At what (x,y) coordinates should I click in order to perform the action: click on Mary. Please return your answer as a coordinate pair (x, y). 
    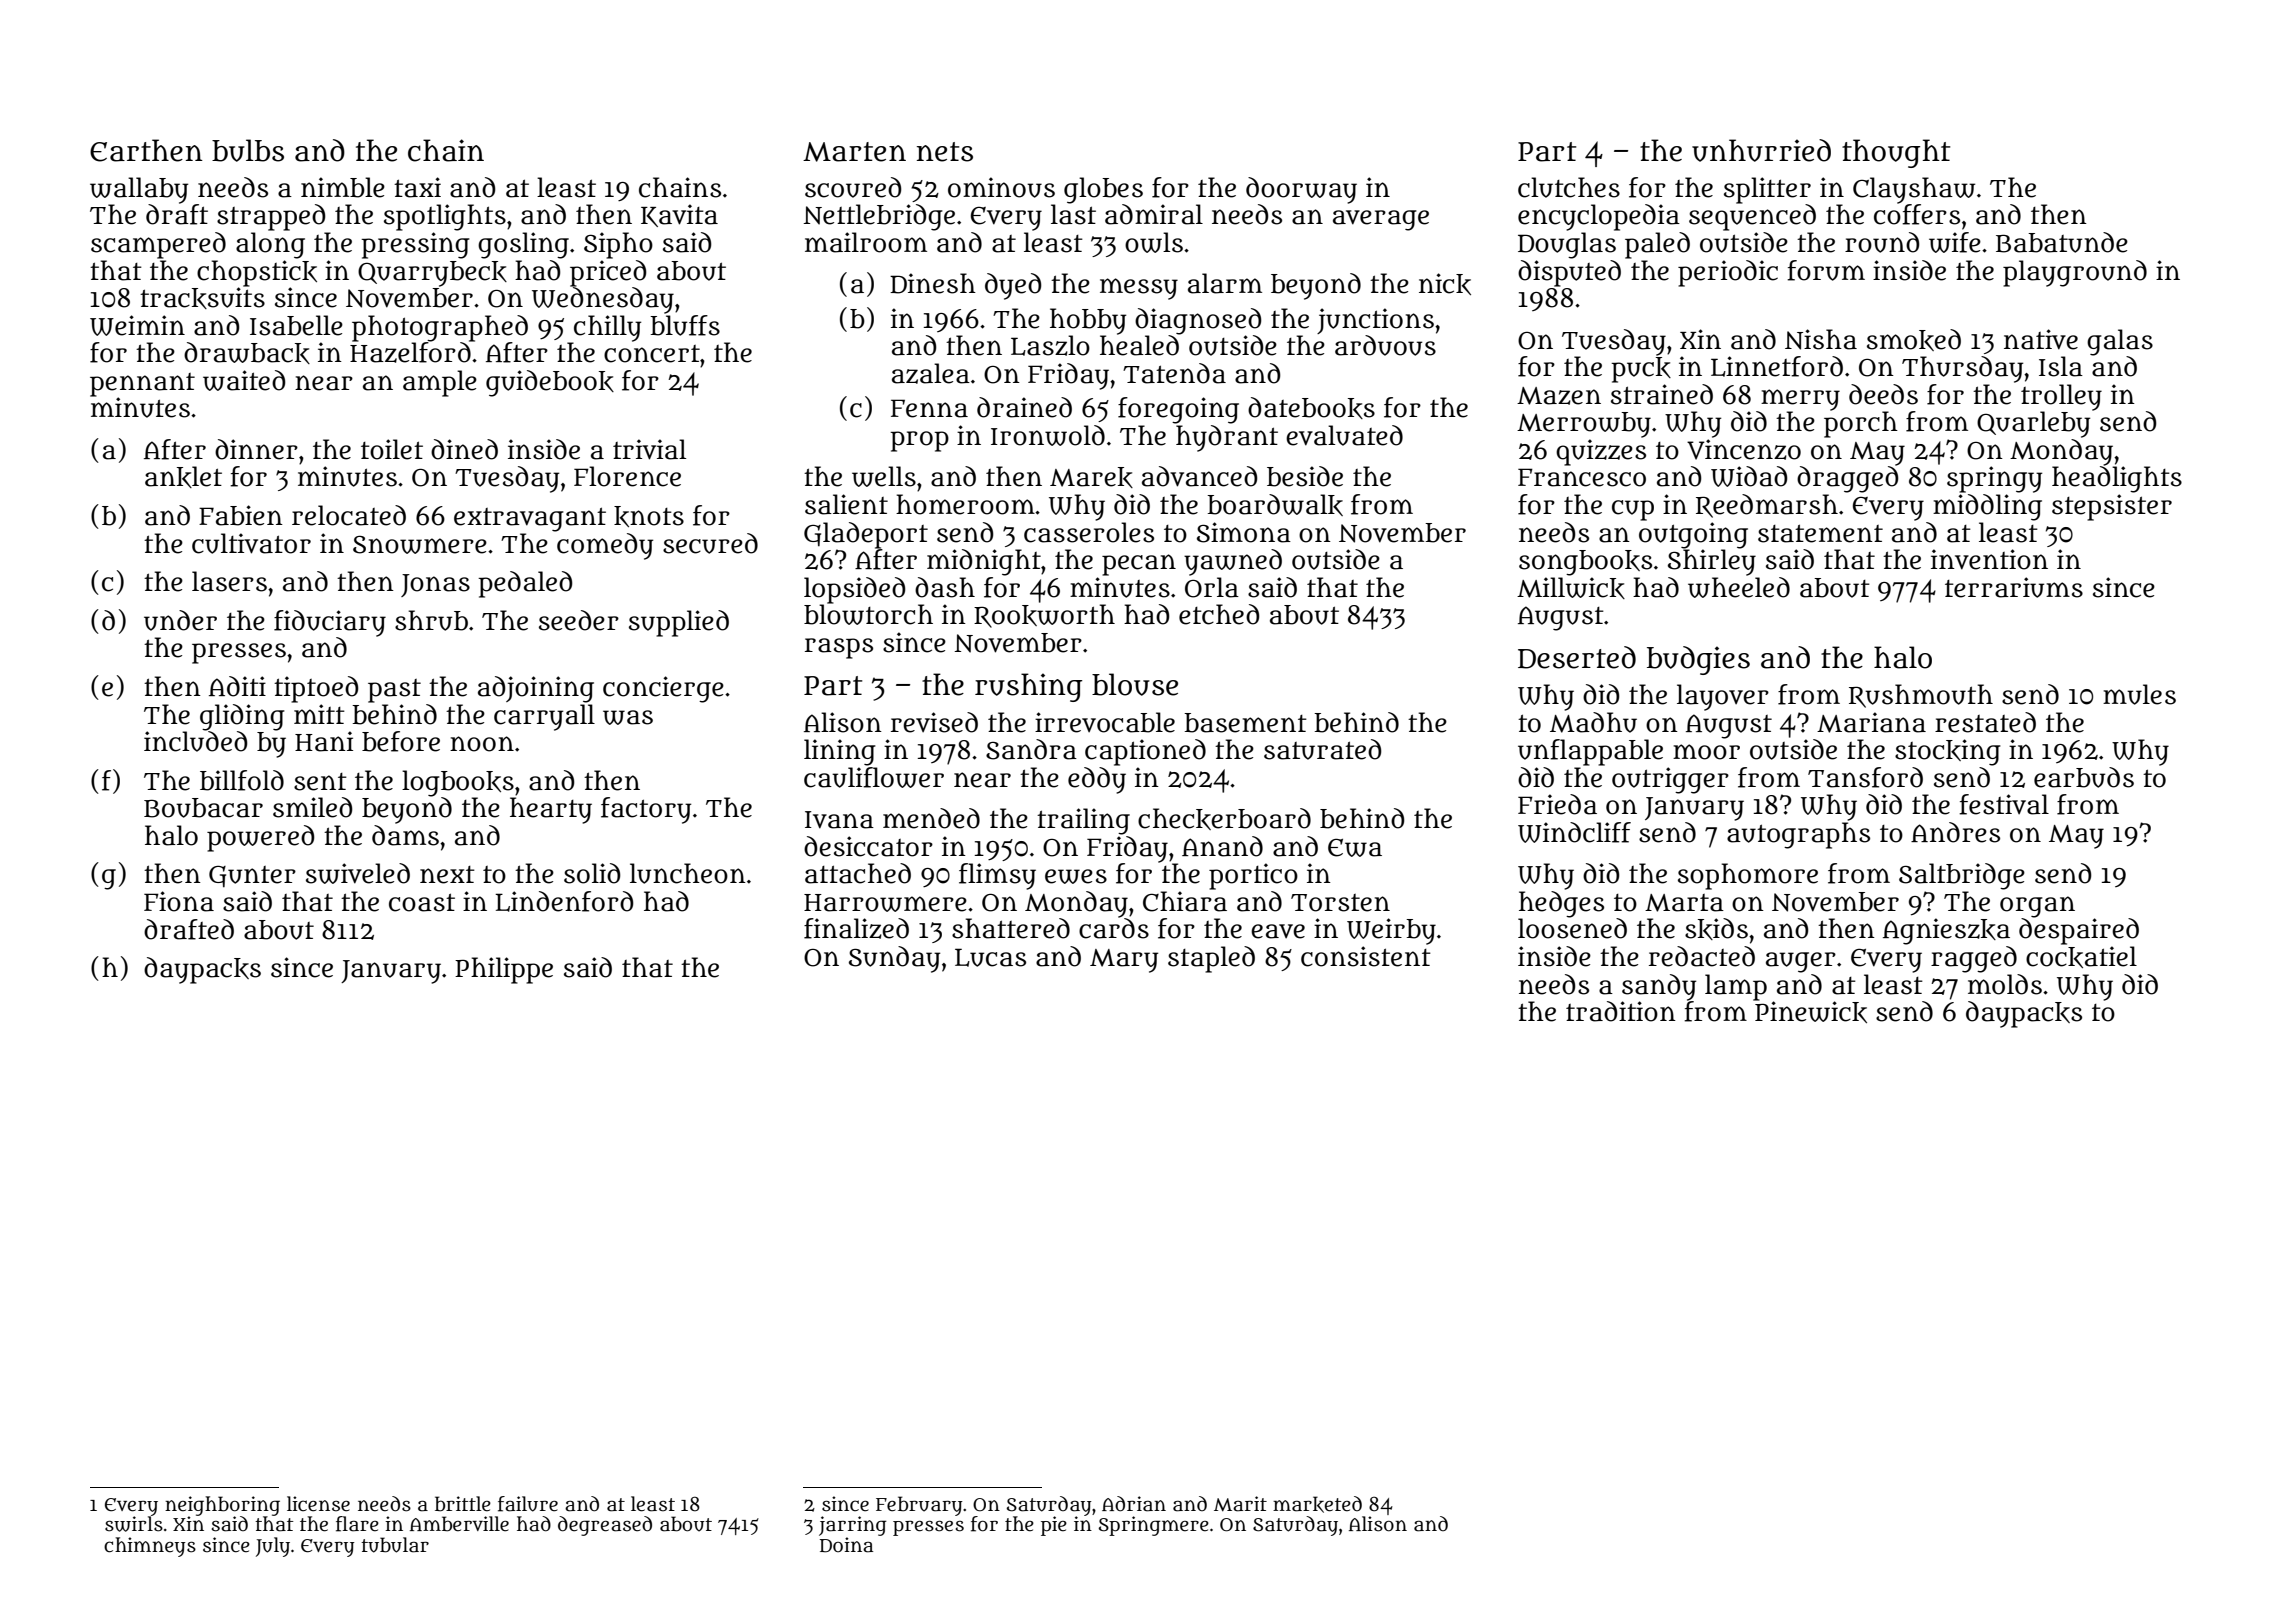
    Looking at the image, I should click on (1124, 961).
